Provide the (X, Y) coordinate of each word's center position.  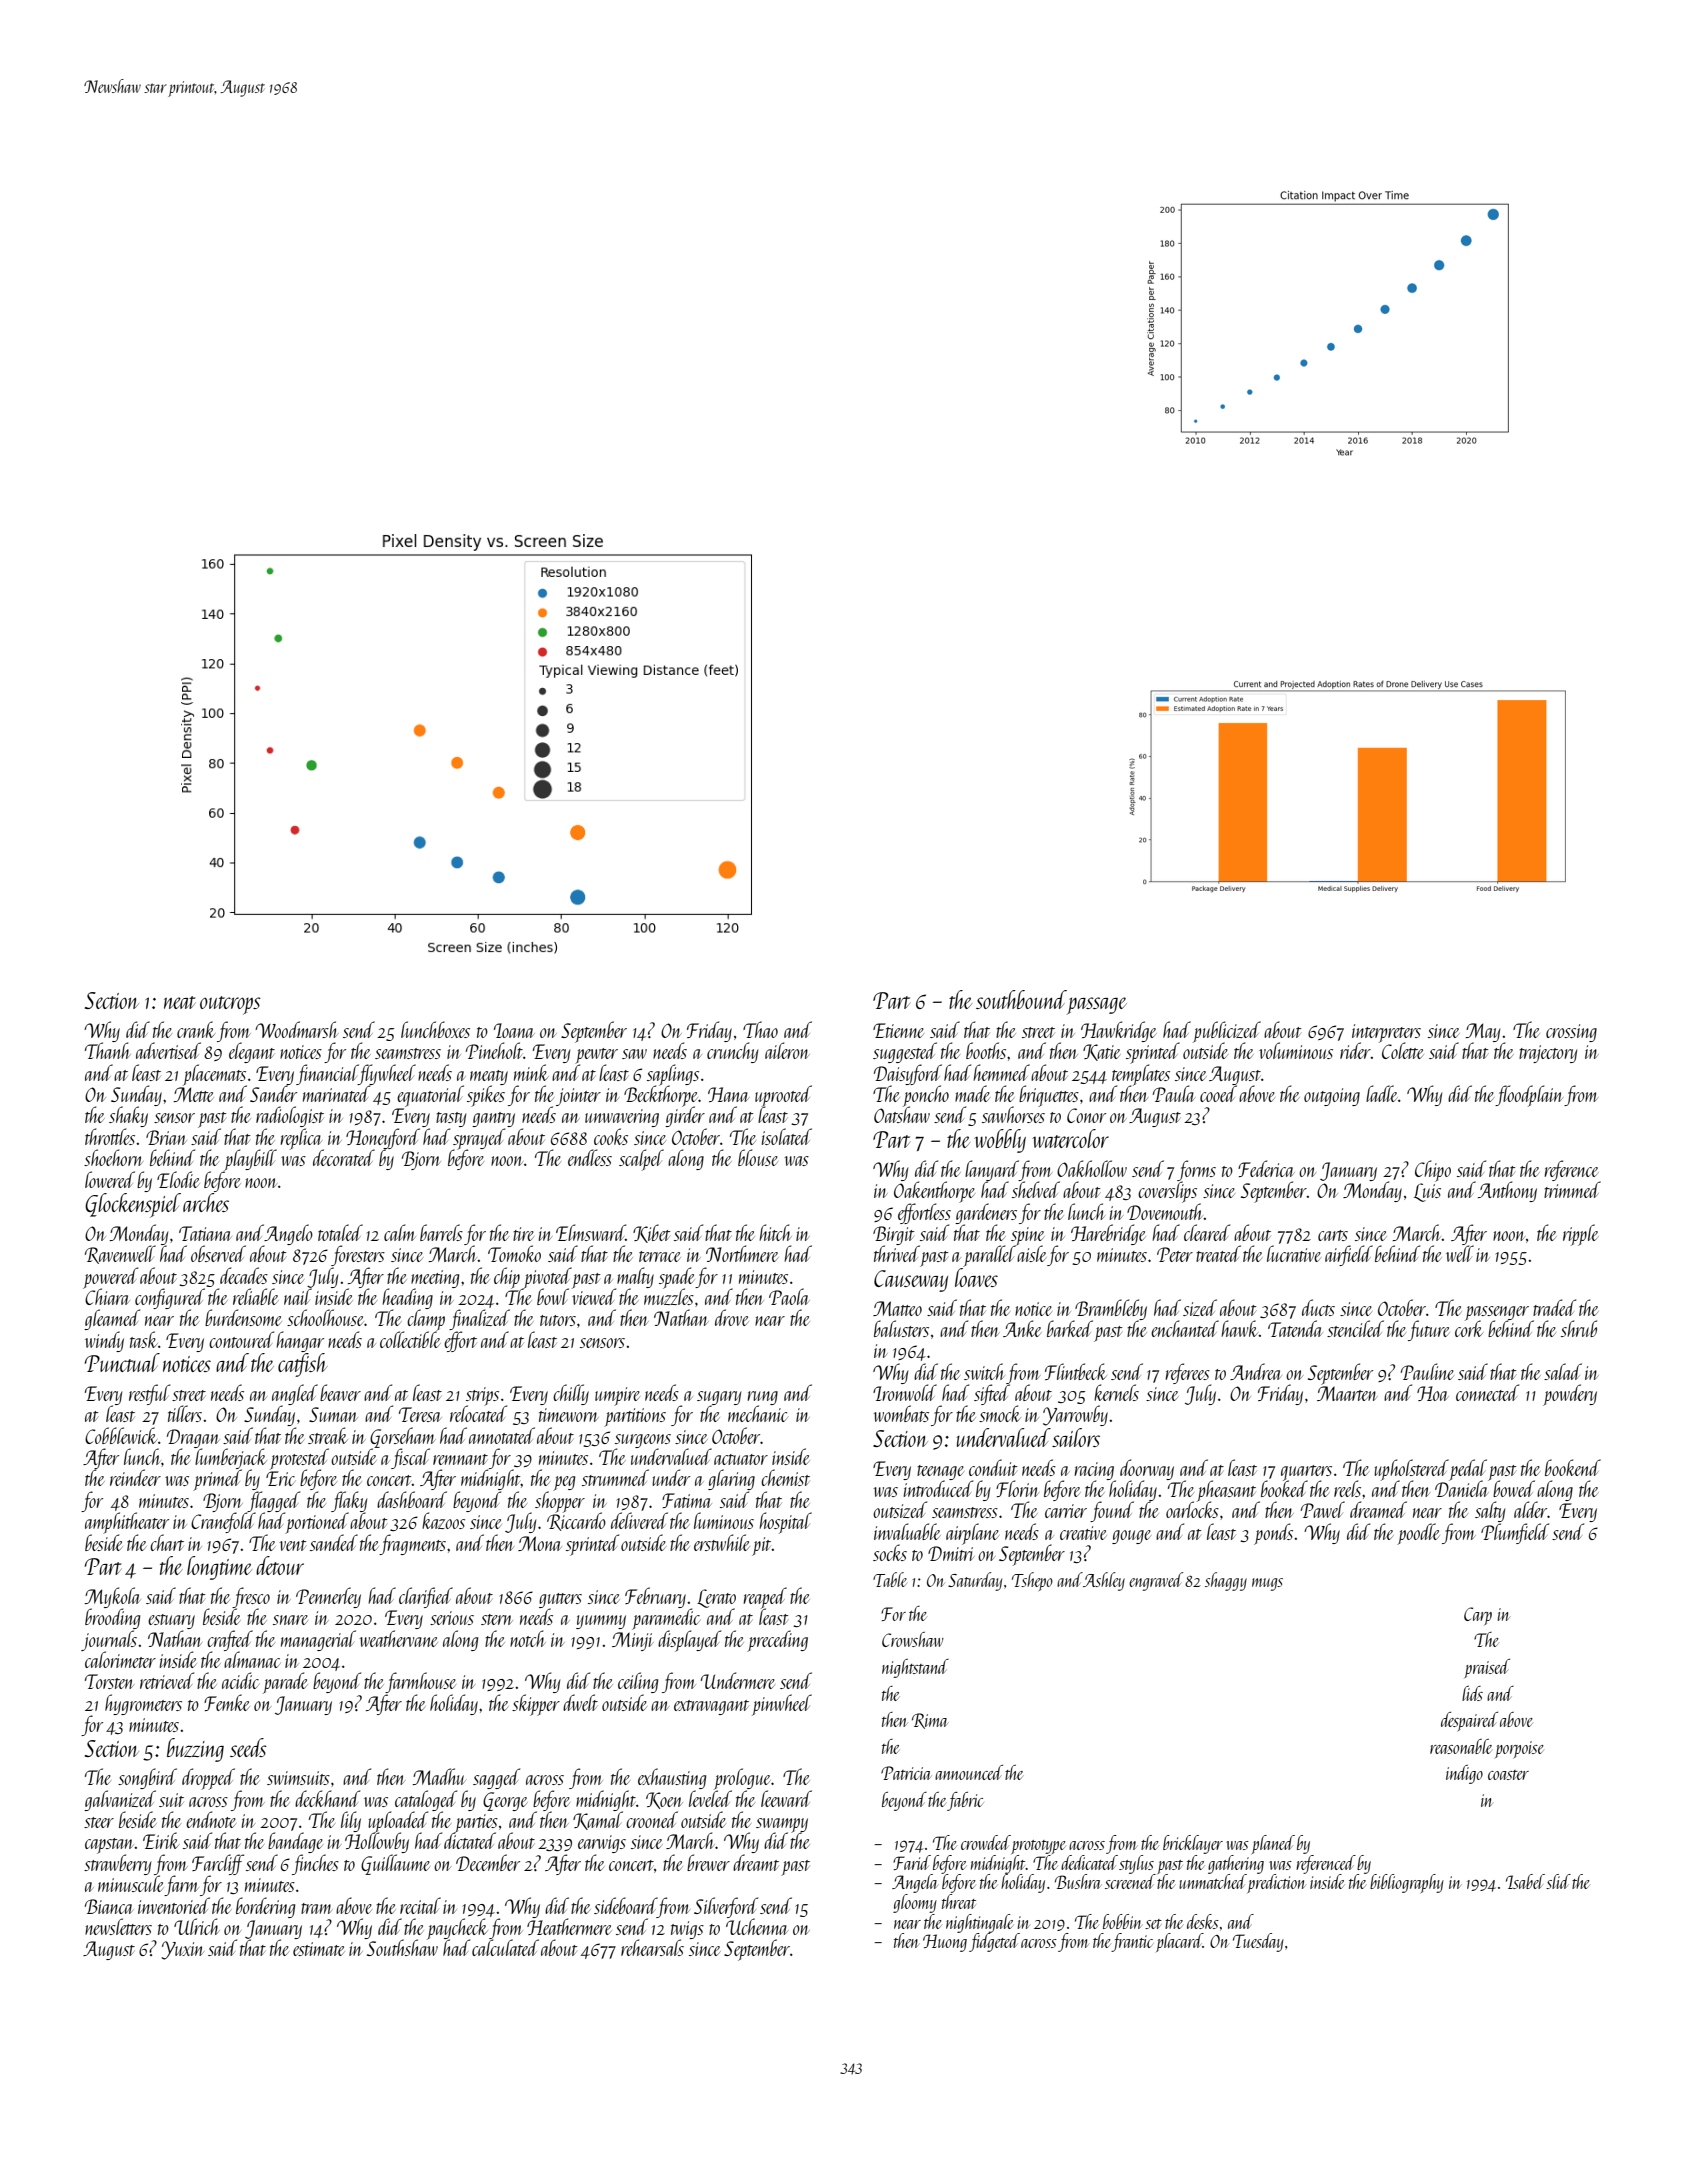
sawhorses (1013, 1115)
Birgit (893, 1235)
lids (1472, 1693)
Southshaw (402, 1948)
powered (110, 1278)
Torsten (109, 1681)
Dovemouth (1165, 1211)
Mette (194, 1094)
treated (1218, 1253)
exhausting (672, 1778)
